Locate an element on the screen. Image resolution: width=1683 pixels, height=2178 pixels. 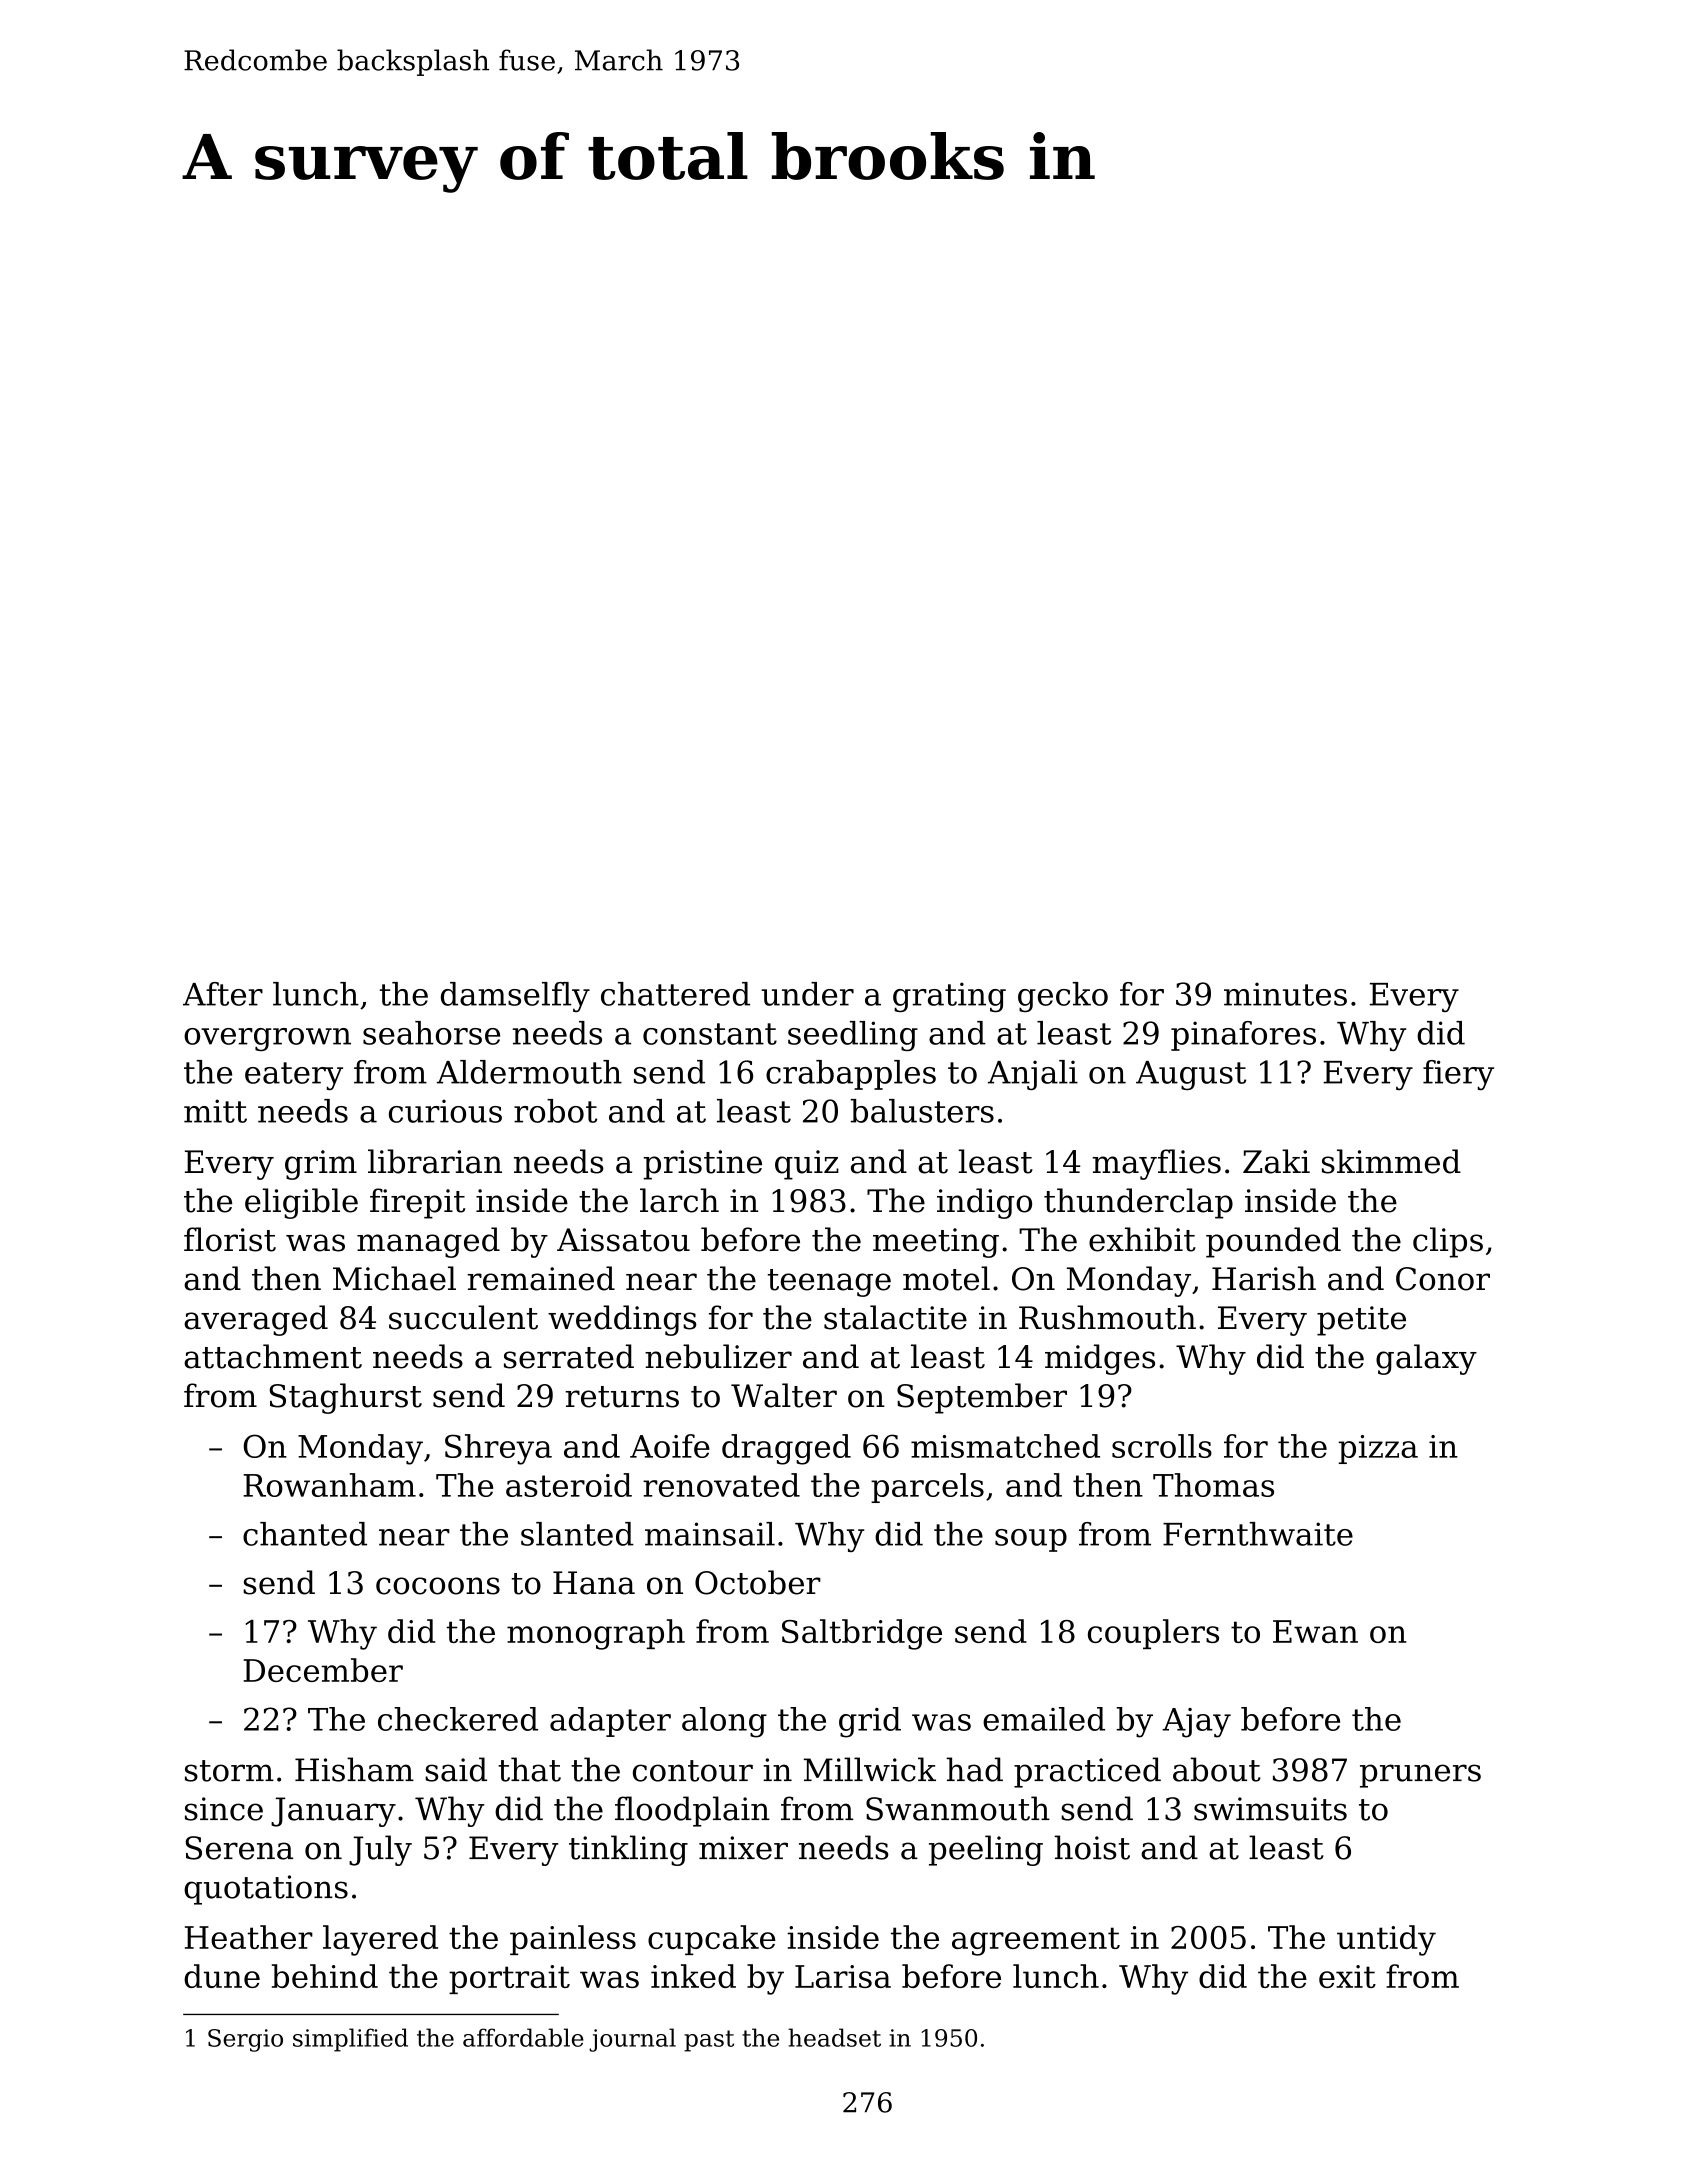
damselfly is located at coordinates (515, 997).
